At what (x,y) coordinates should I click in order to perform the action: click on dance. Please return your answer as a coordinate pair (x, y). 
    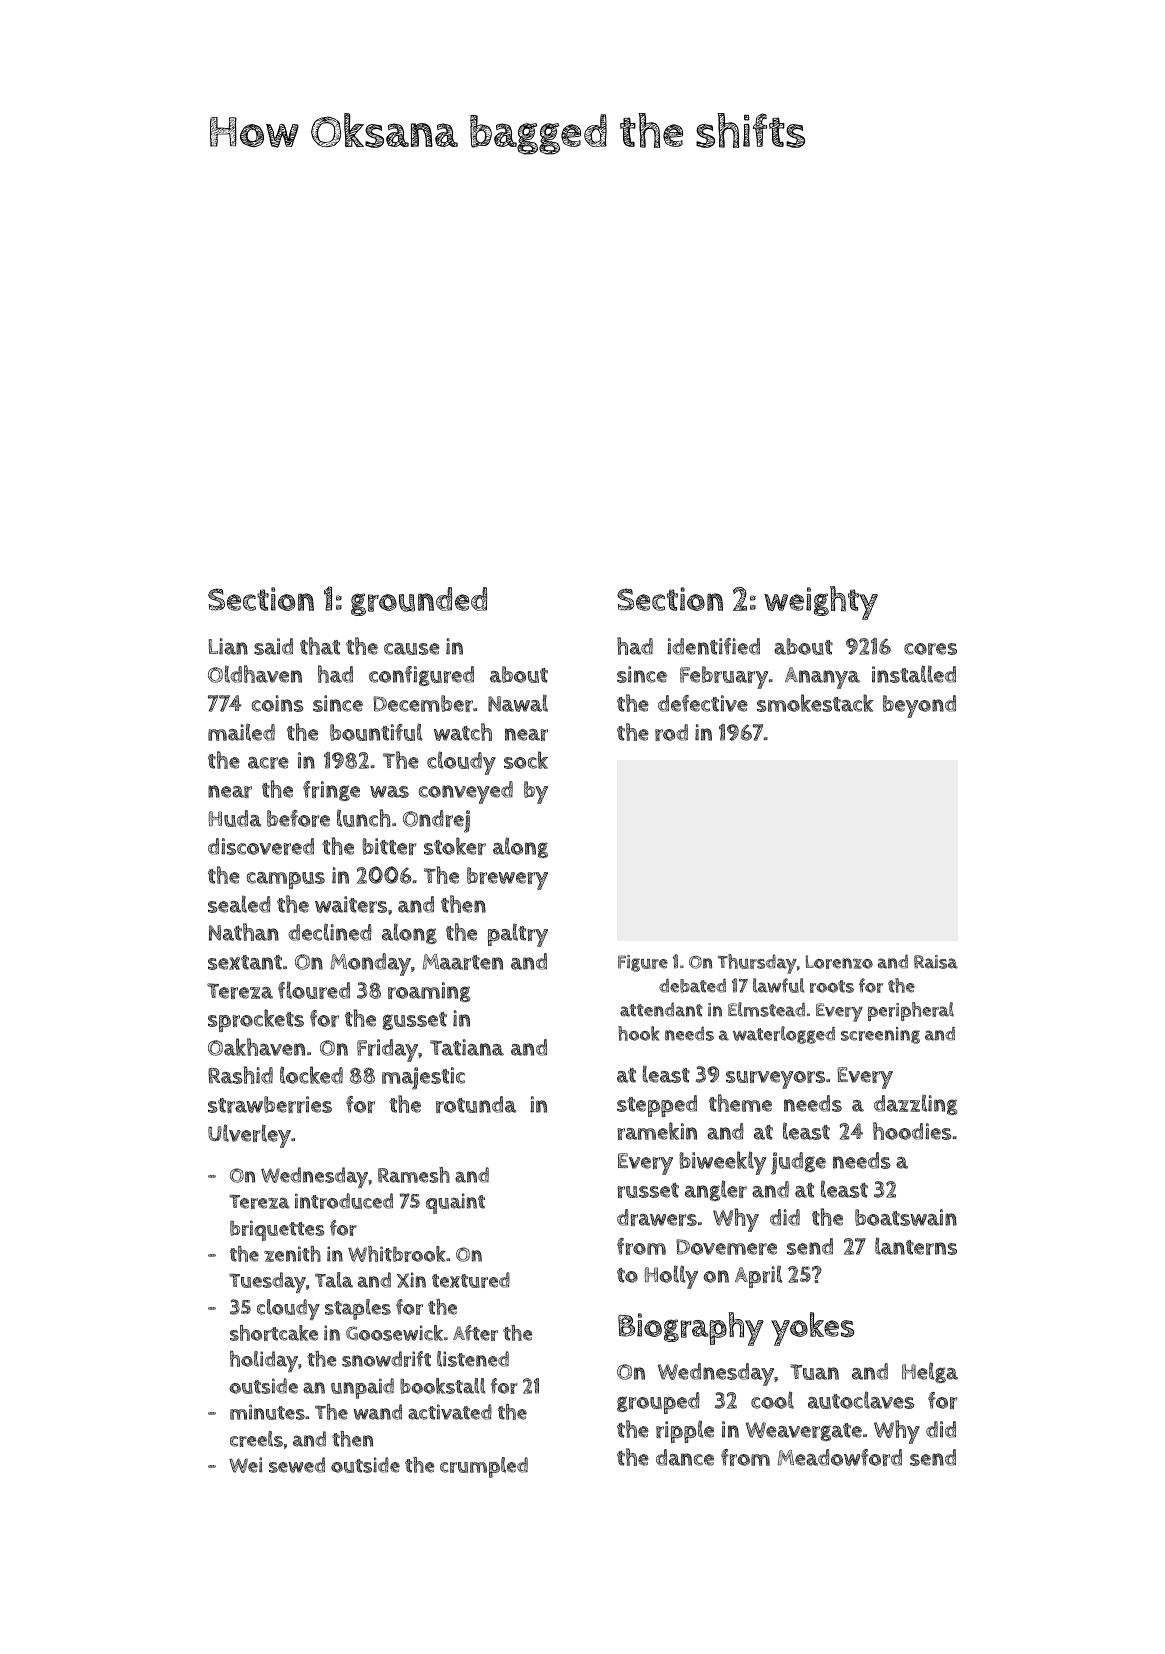
    Looking at the image, I should click on (685, 1457).
